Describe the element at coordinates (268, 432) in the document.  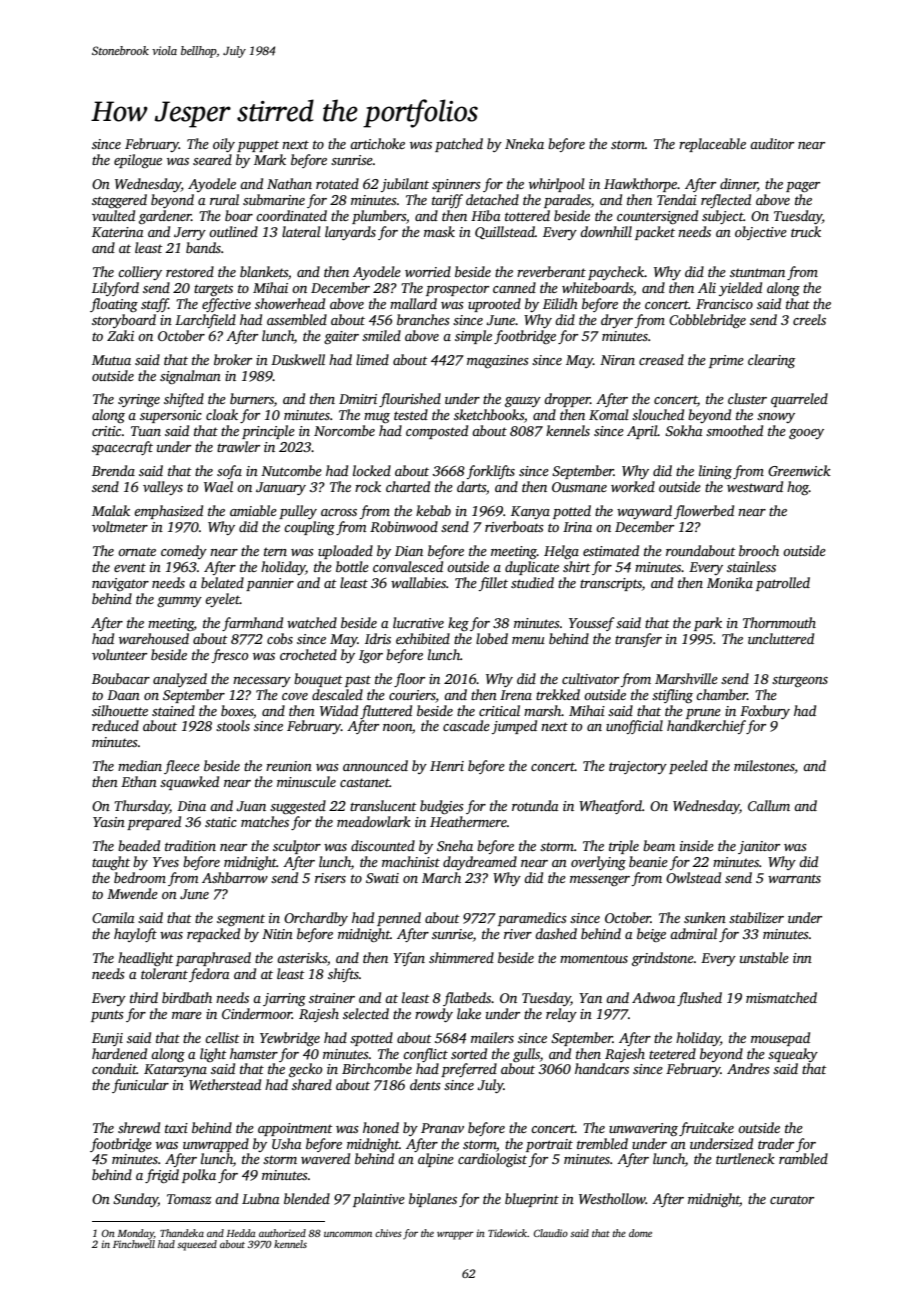
I see `principle` at that location.
